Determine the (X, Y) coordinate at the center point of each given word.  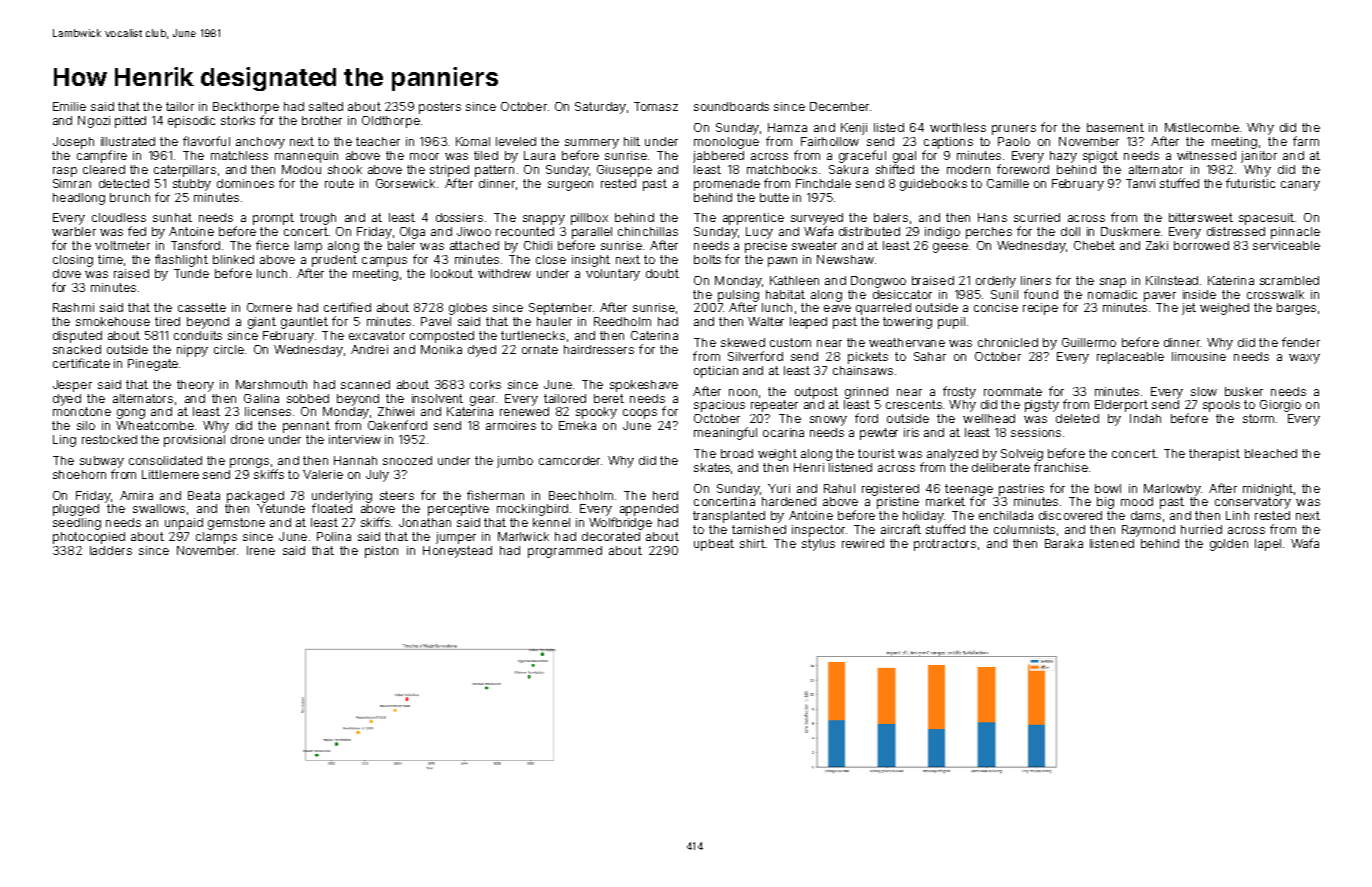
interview (355, 439)
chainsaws (863, 370)
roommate (1013, 391)
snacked (77, 349)
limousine (1199, 356)
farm (1306, 141)
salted (326, 106)
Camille (1008, 183)
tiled (486, 155)
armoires (511, 425)
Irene (261, 550)
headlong (79, 199)
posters (440, 108)
